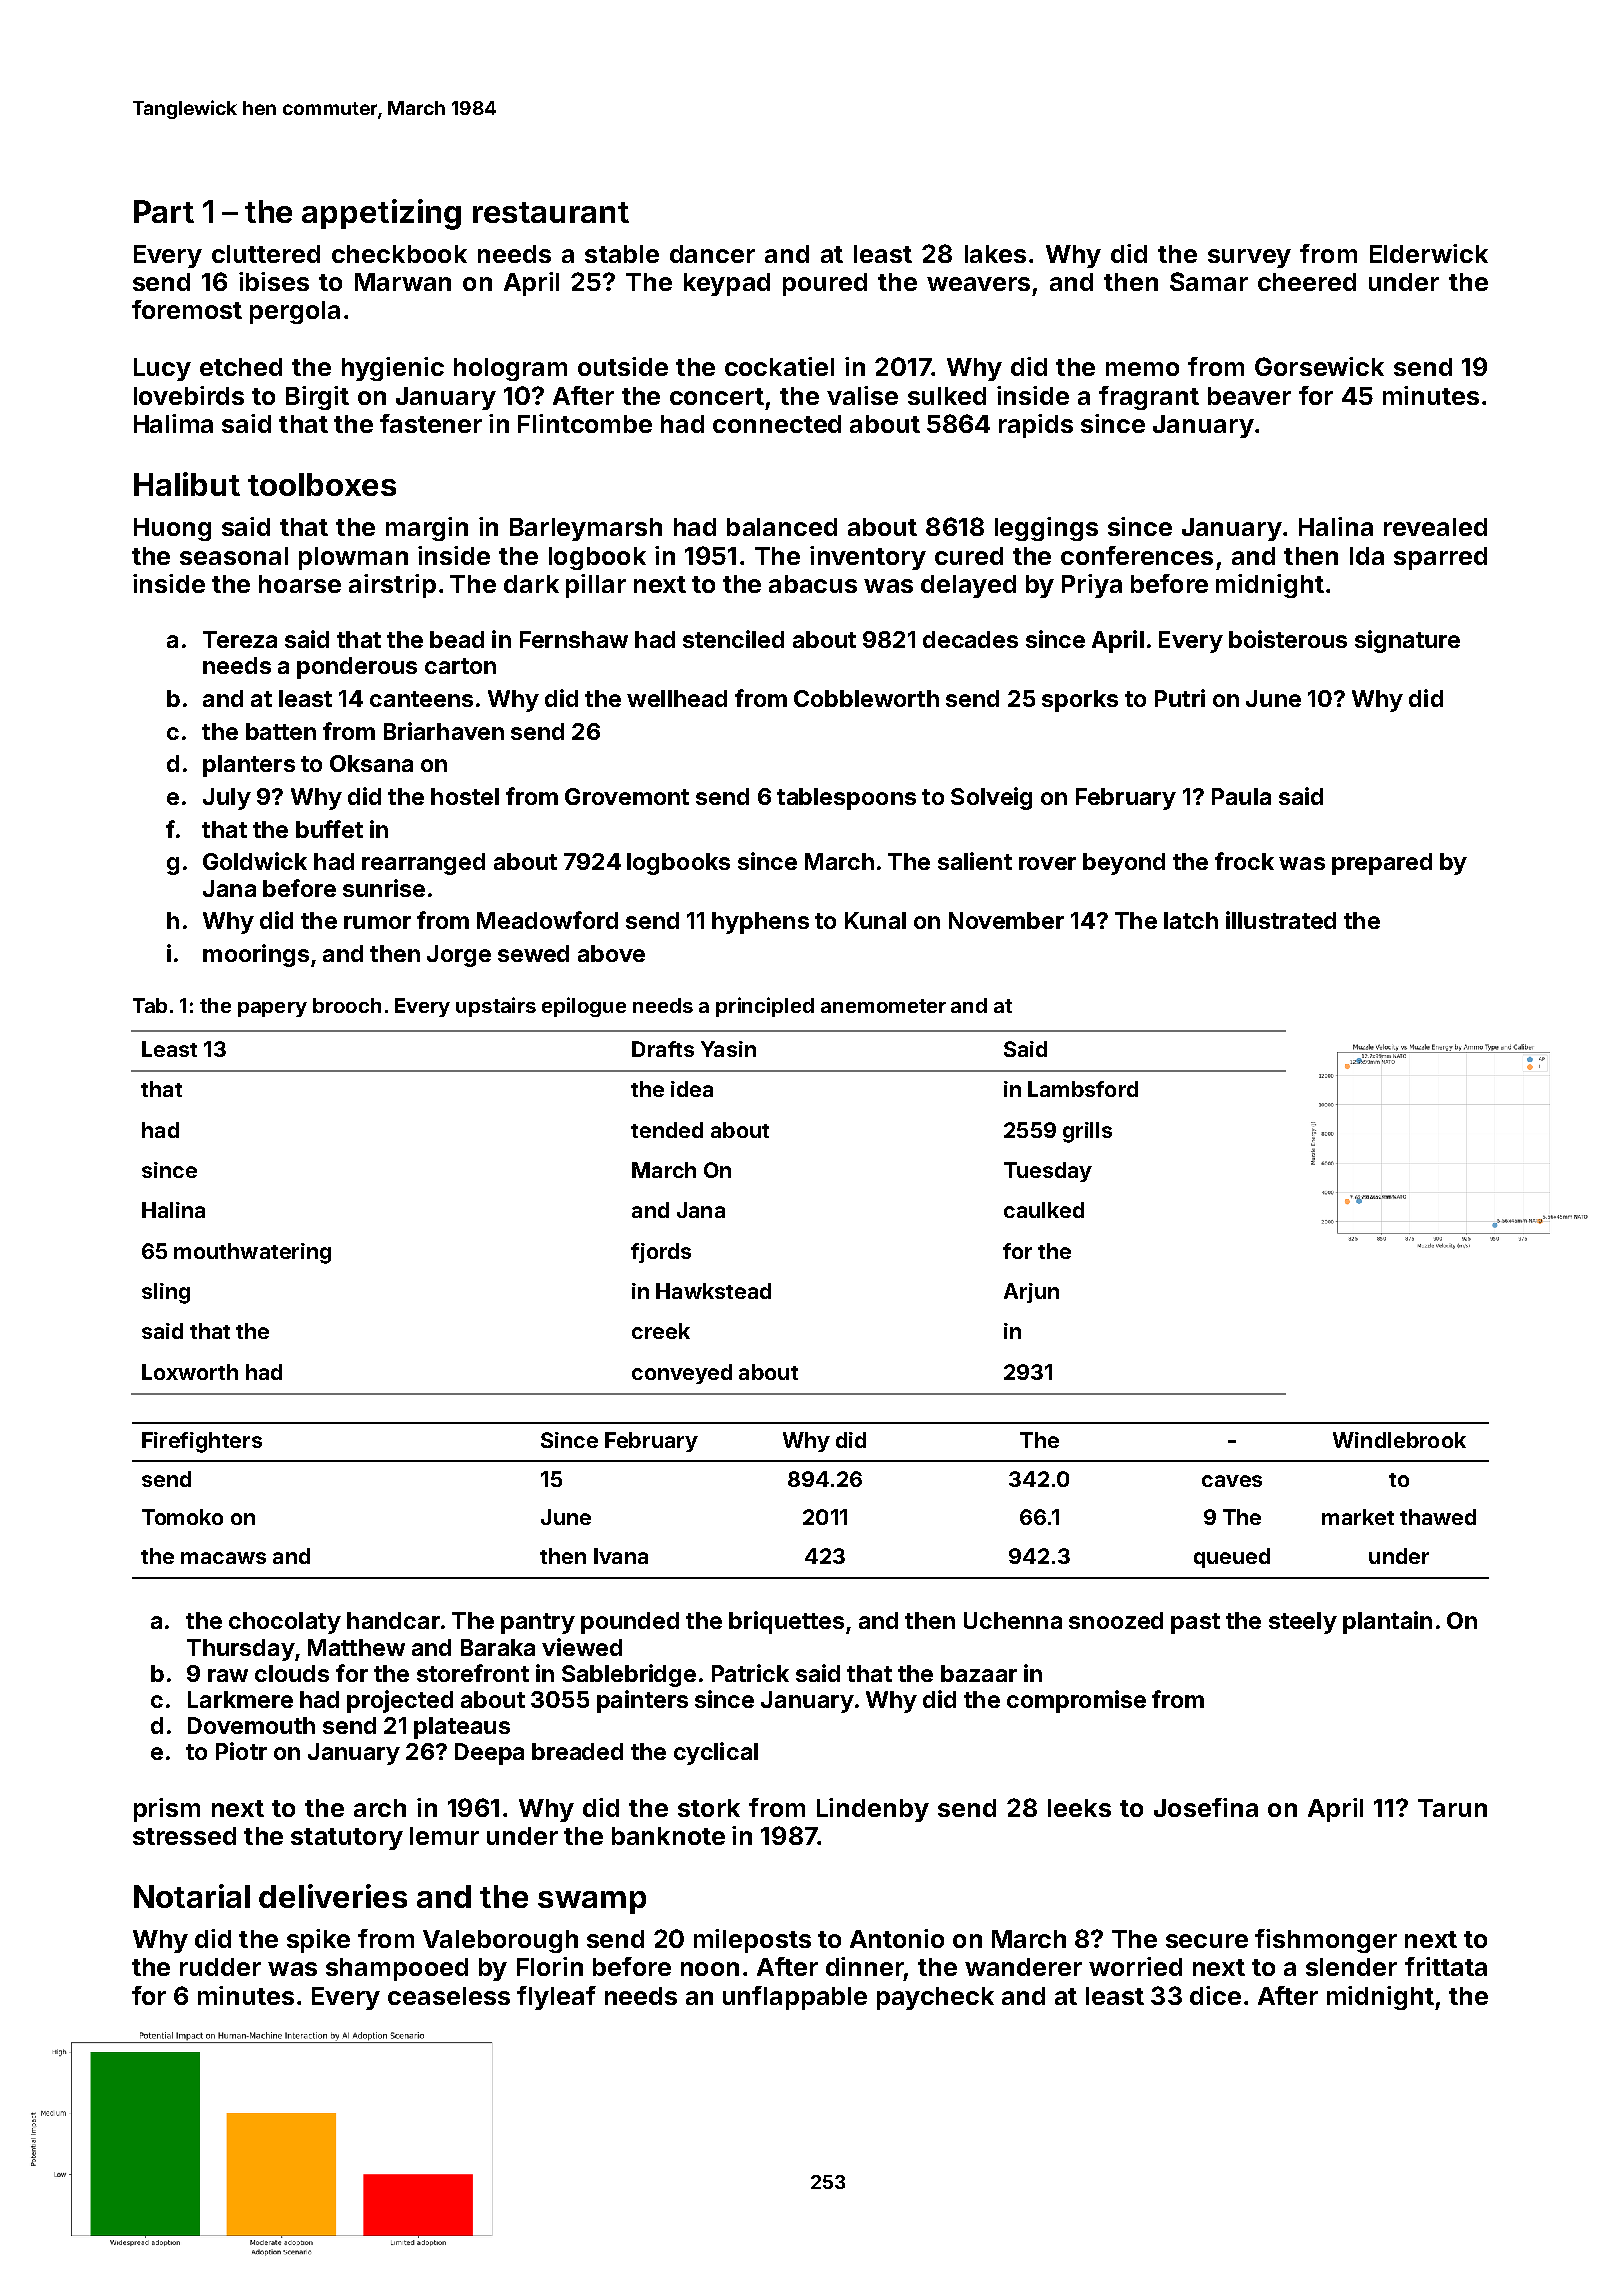 The height and width of the document is (2292, 1620). Describe the element at coordinates (322, 484) in the document. I see `toolboxes` at that location.
